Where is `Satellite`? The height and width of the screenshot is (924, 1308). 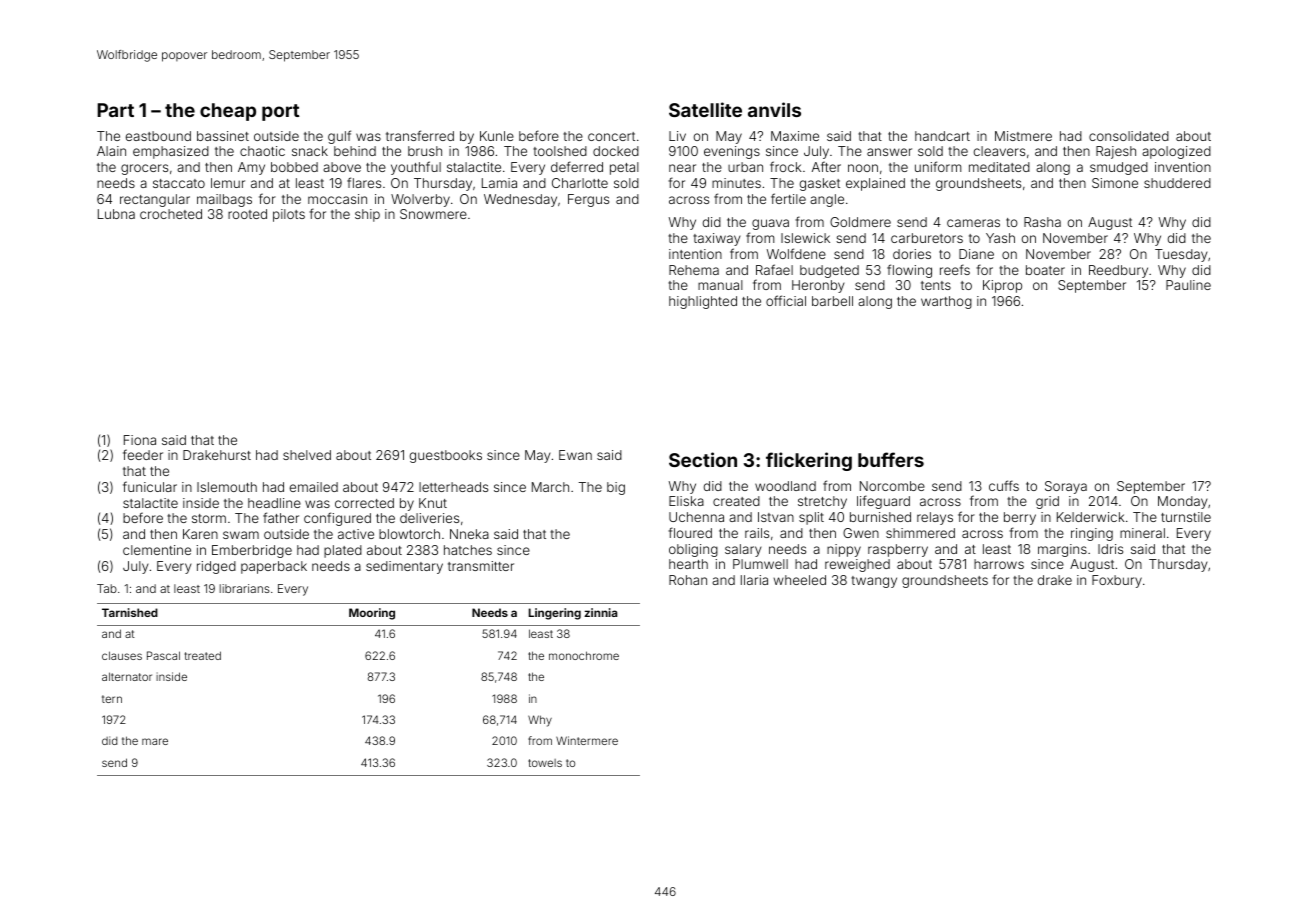 Satellite is located at coordinates (705, 109).
